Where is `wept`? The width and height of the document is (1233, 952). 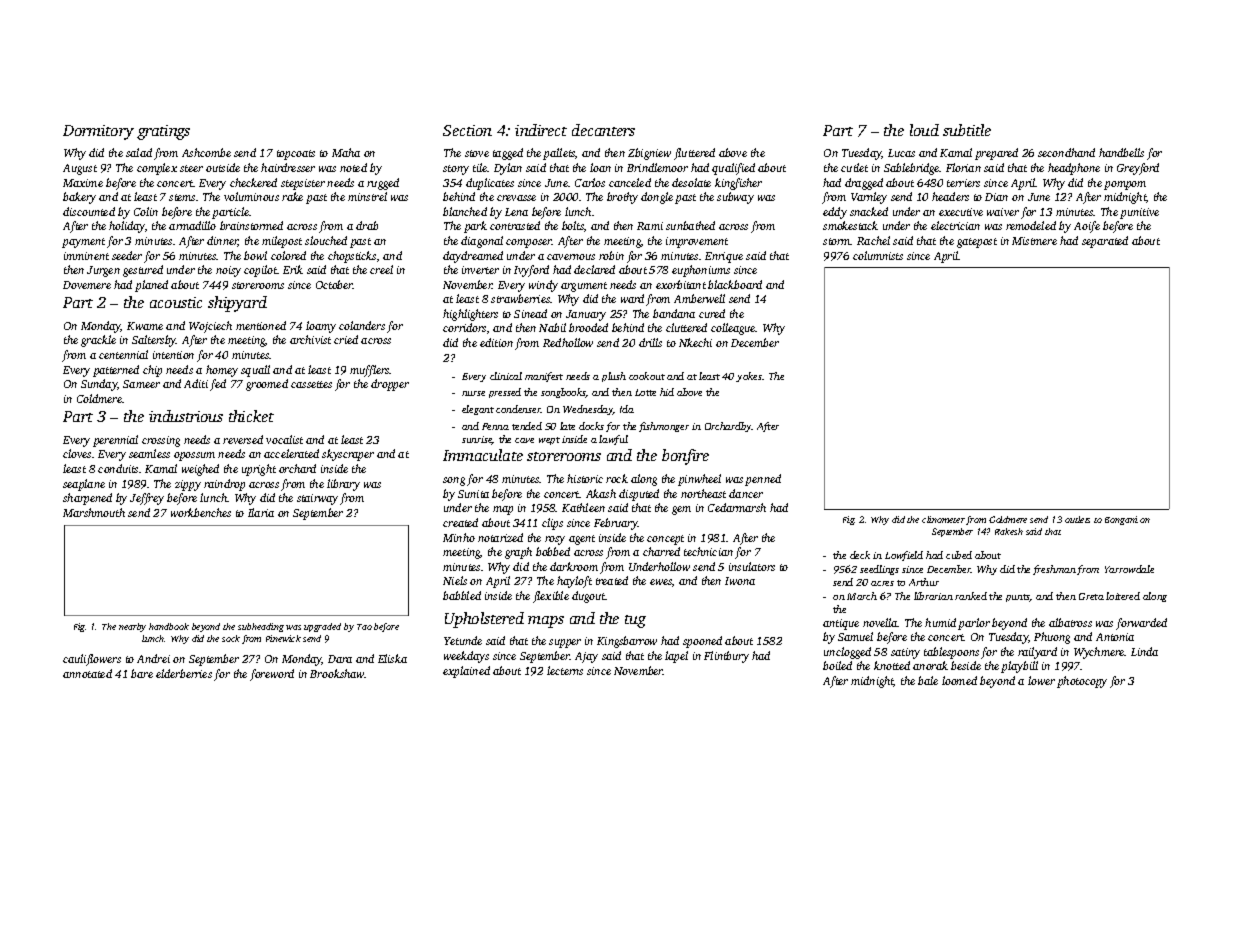 wept is located at coordinates (549, 441).
